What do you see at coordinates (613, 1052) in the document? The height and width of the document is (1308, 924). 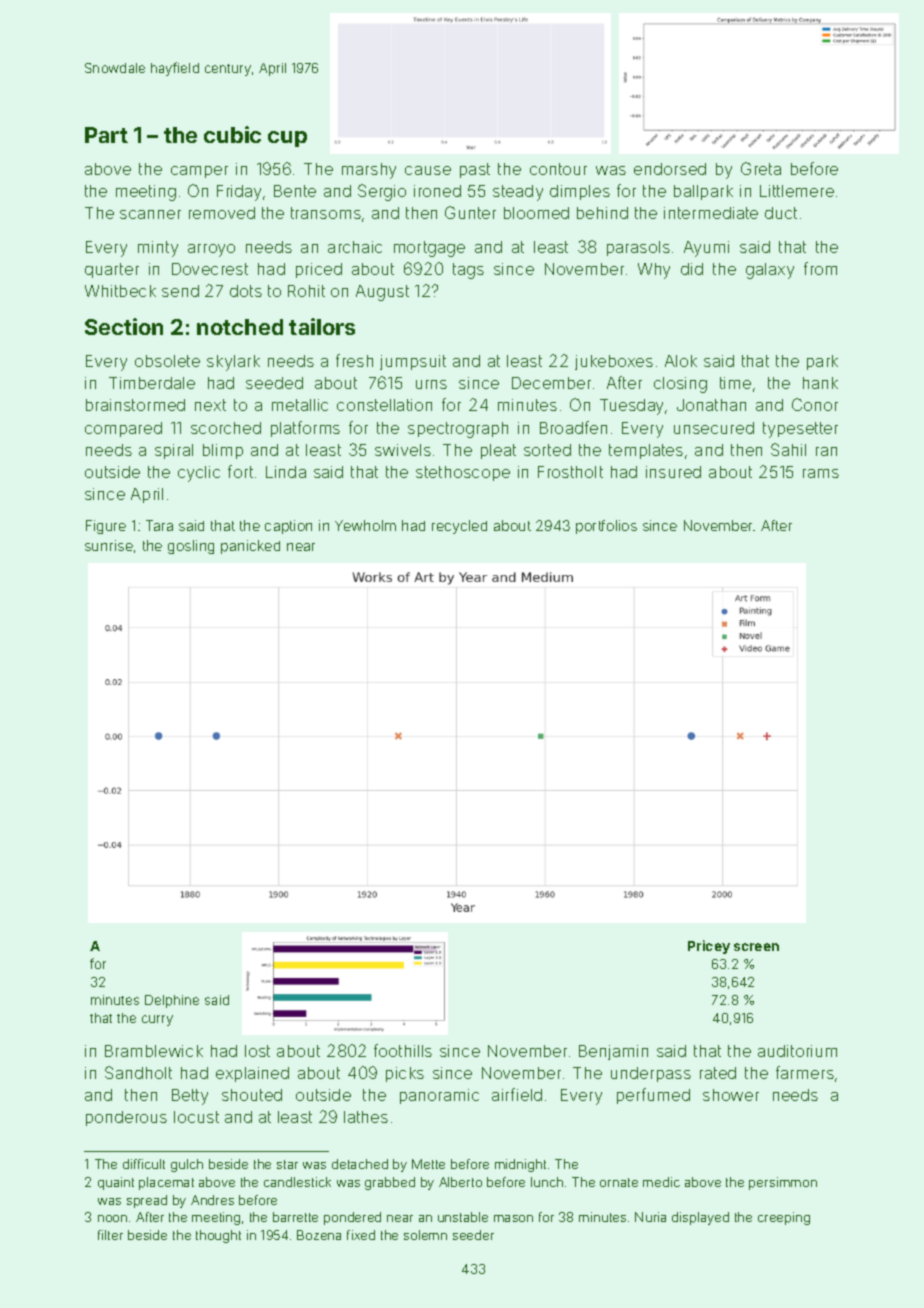 I see `Benjamin` at bounding box center [613, 1052].
